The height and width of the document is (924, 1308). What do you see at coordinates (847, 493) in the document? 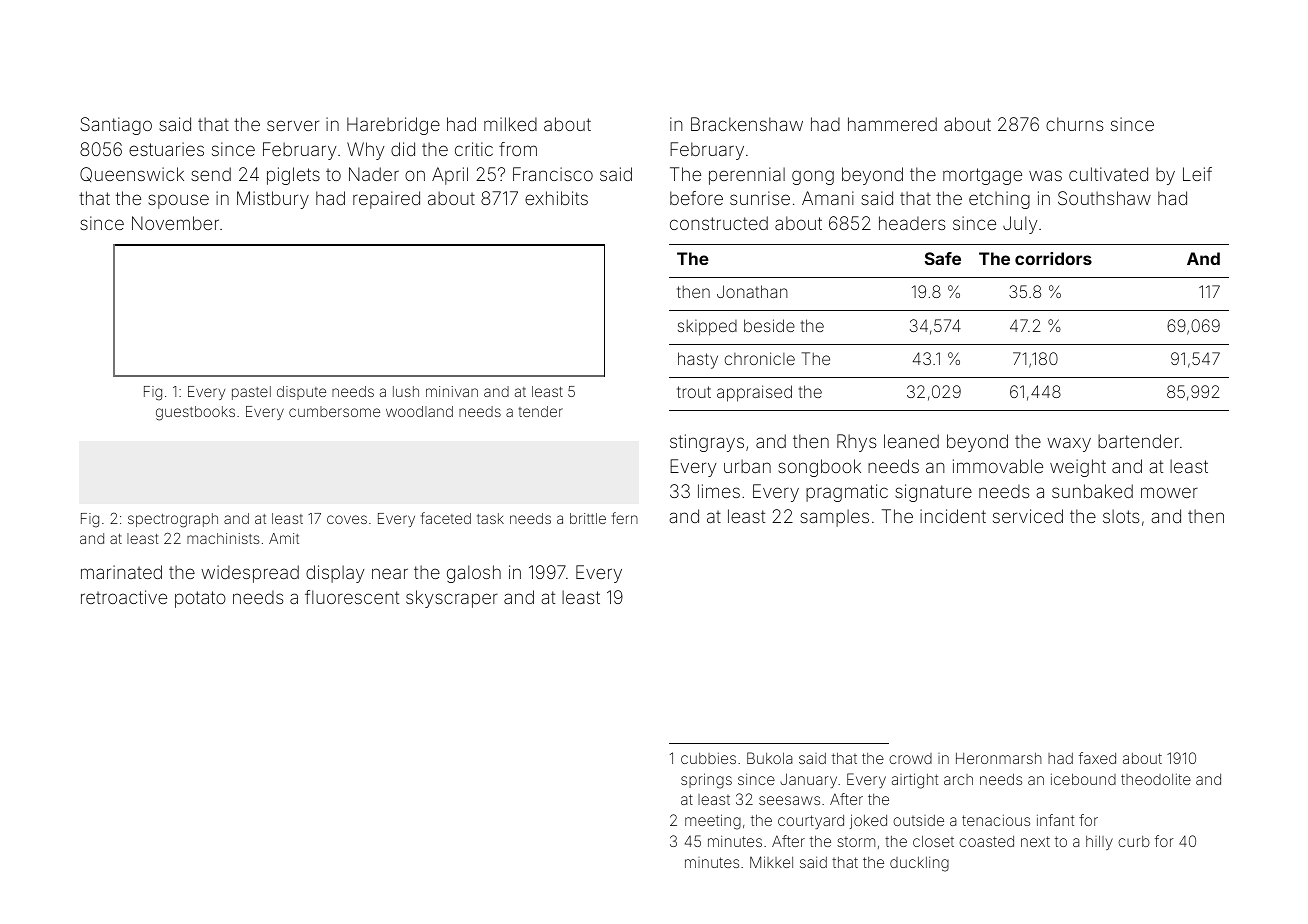
I see `pragmatic` at bounding box center [847, 493].
